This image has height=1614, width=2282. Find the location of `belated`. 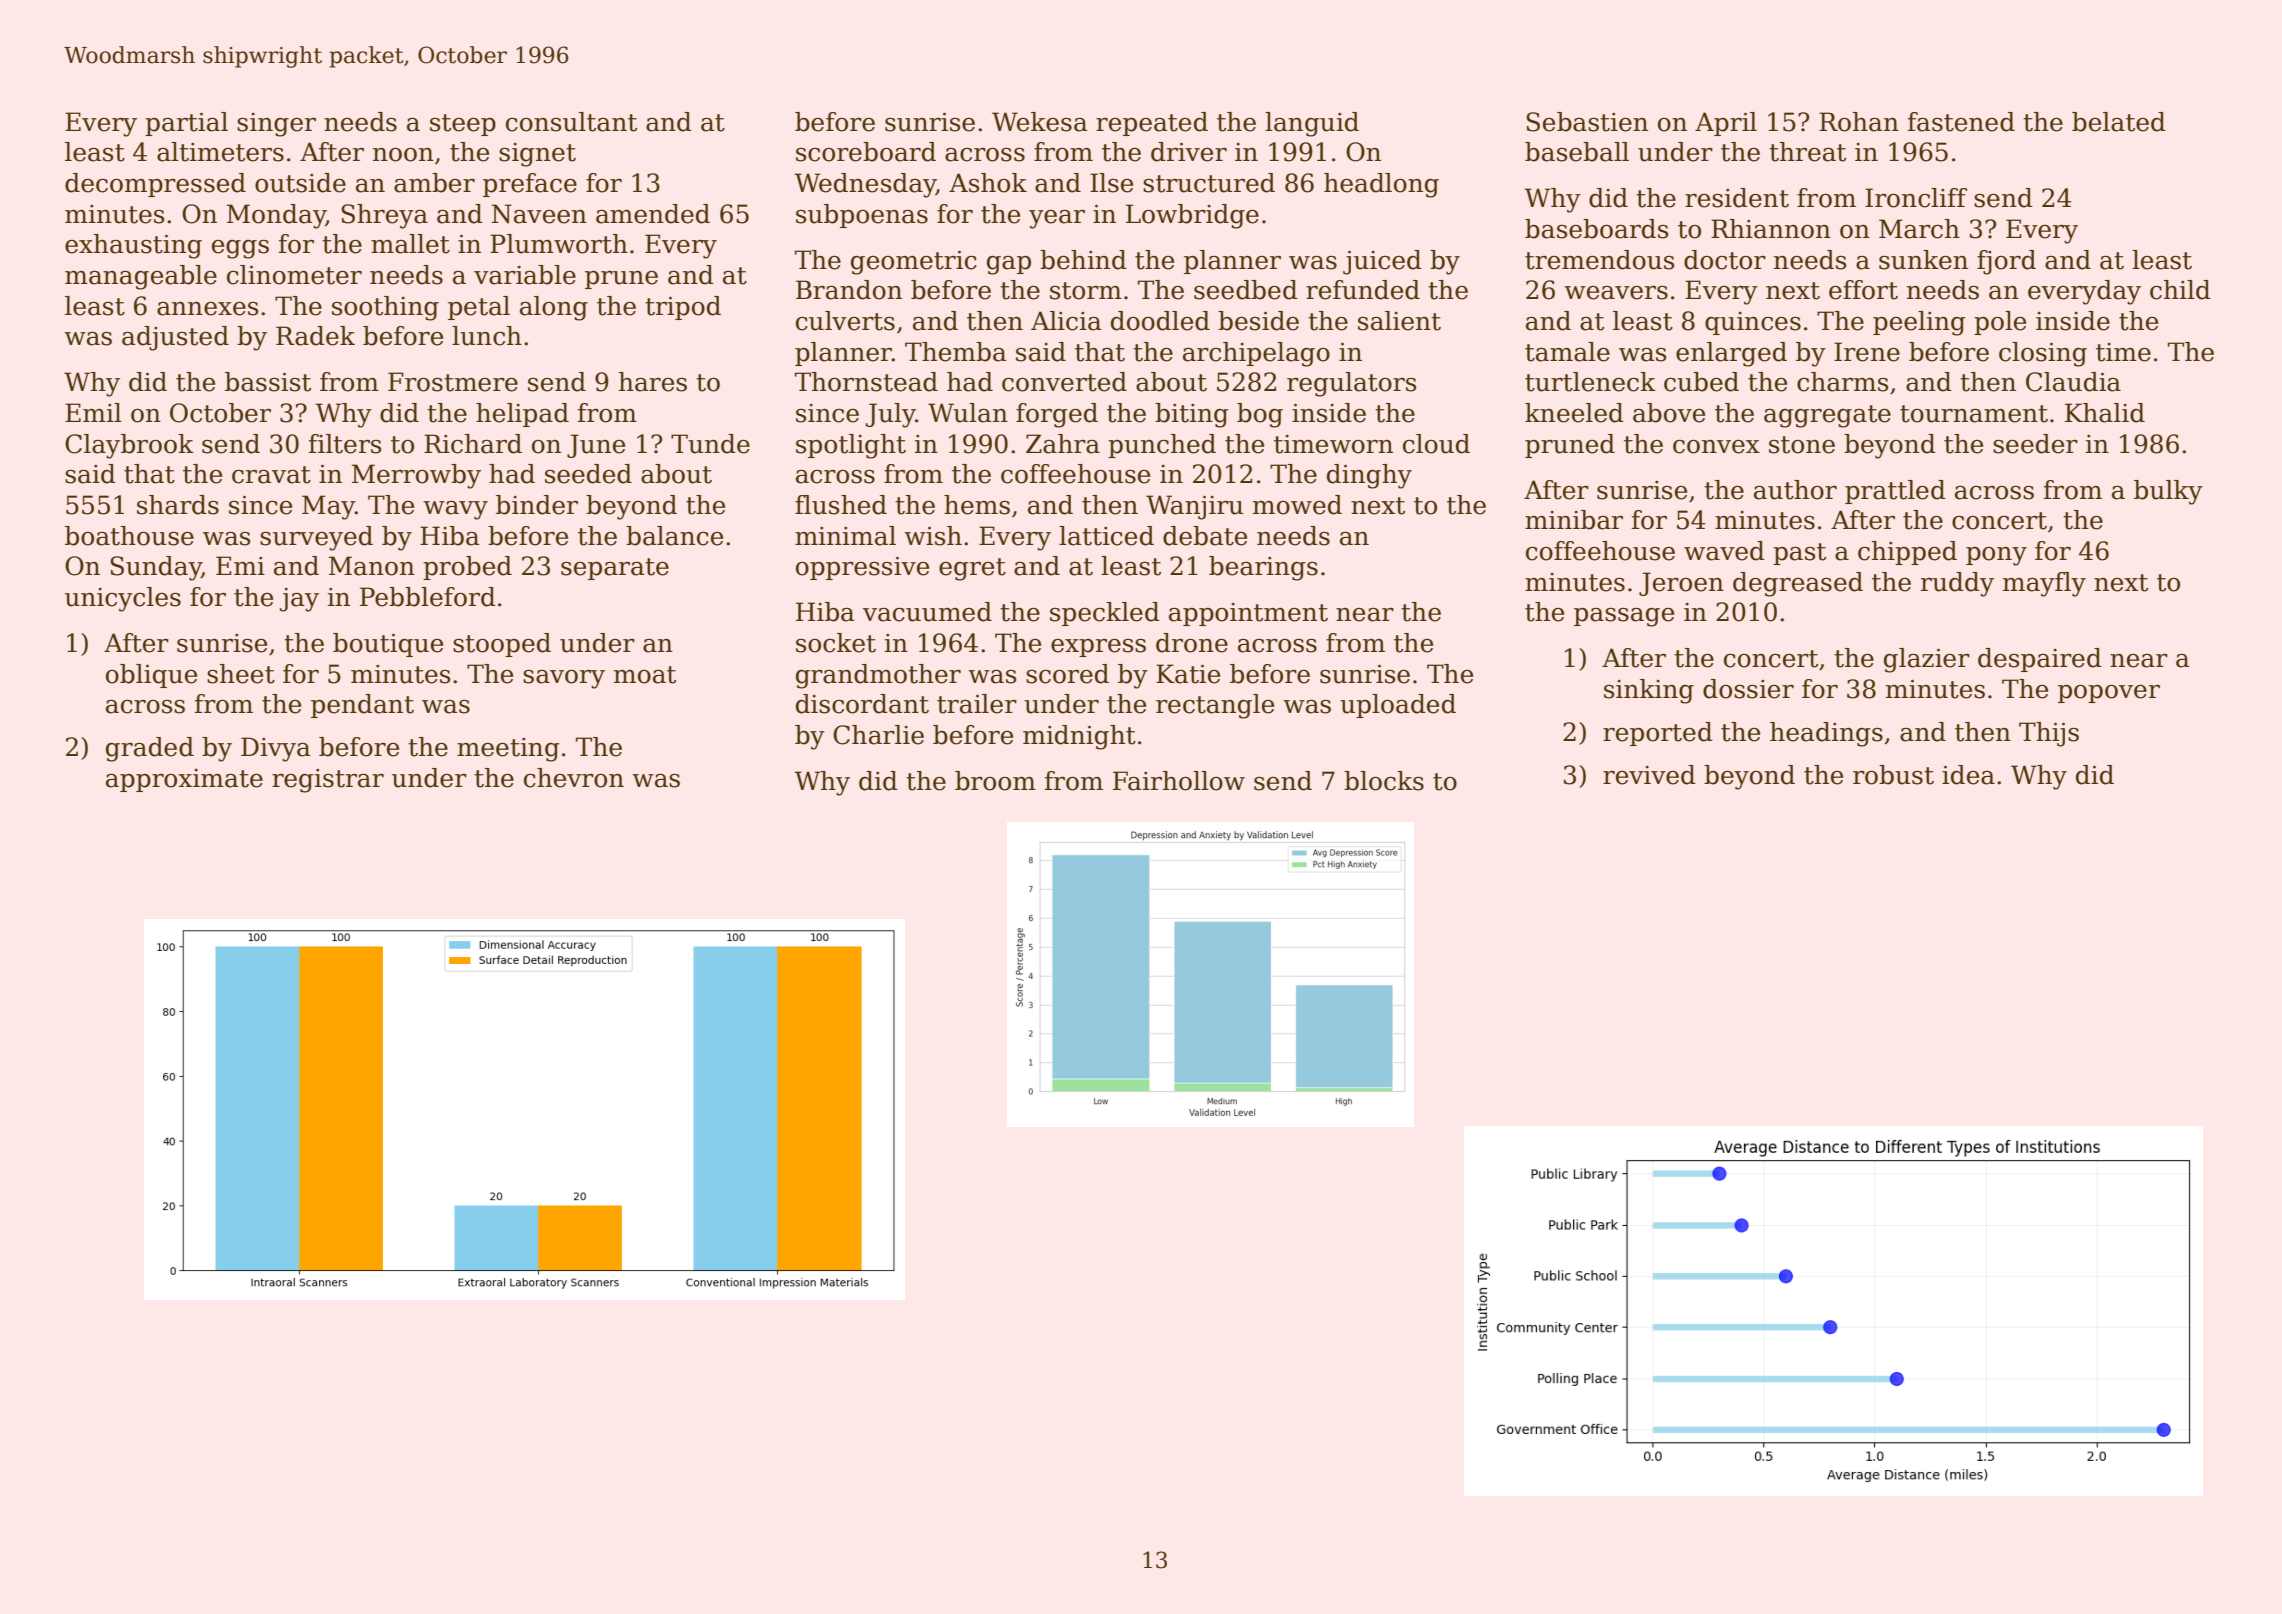

belated is located at coordinates (2119, 122).
